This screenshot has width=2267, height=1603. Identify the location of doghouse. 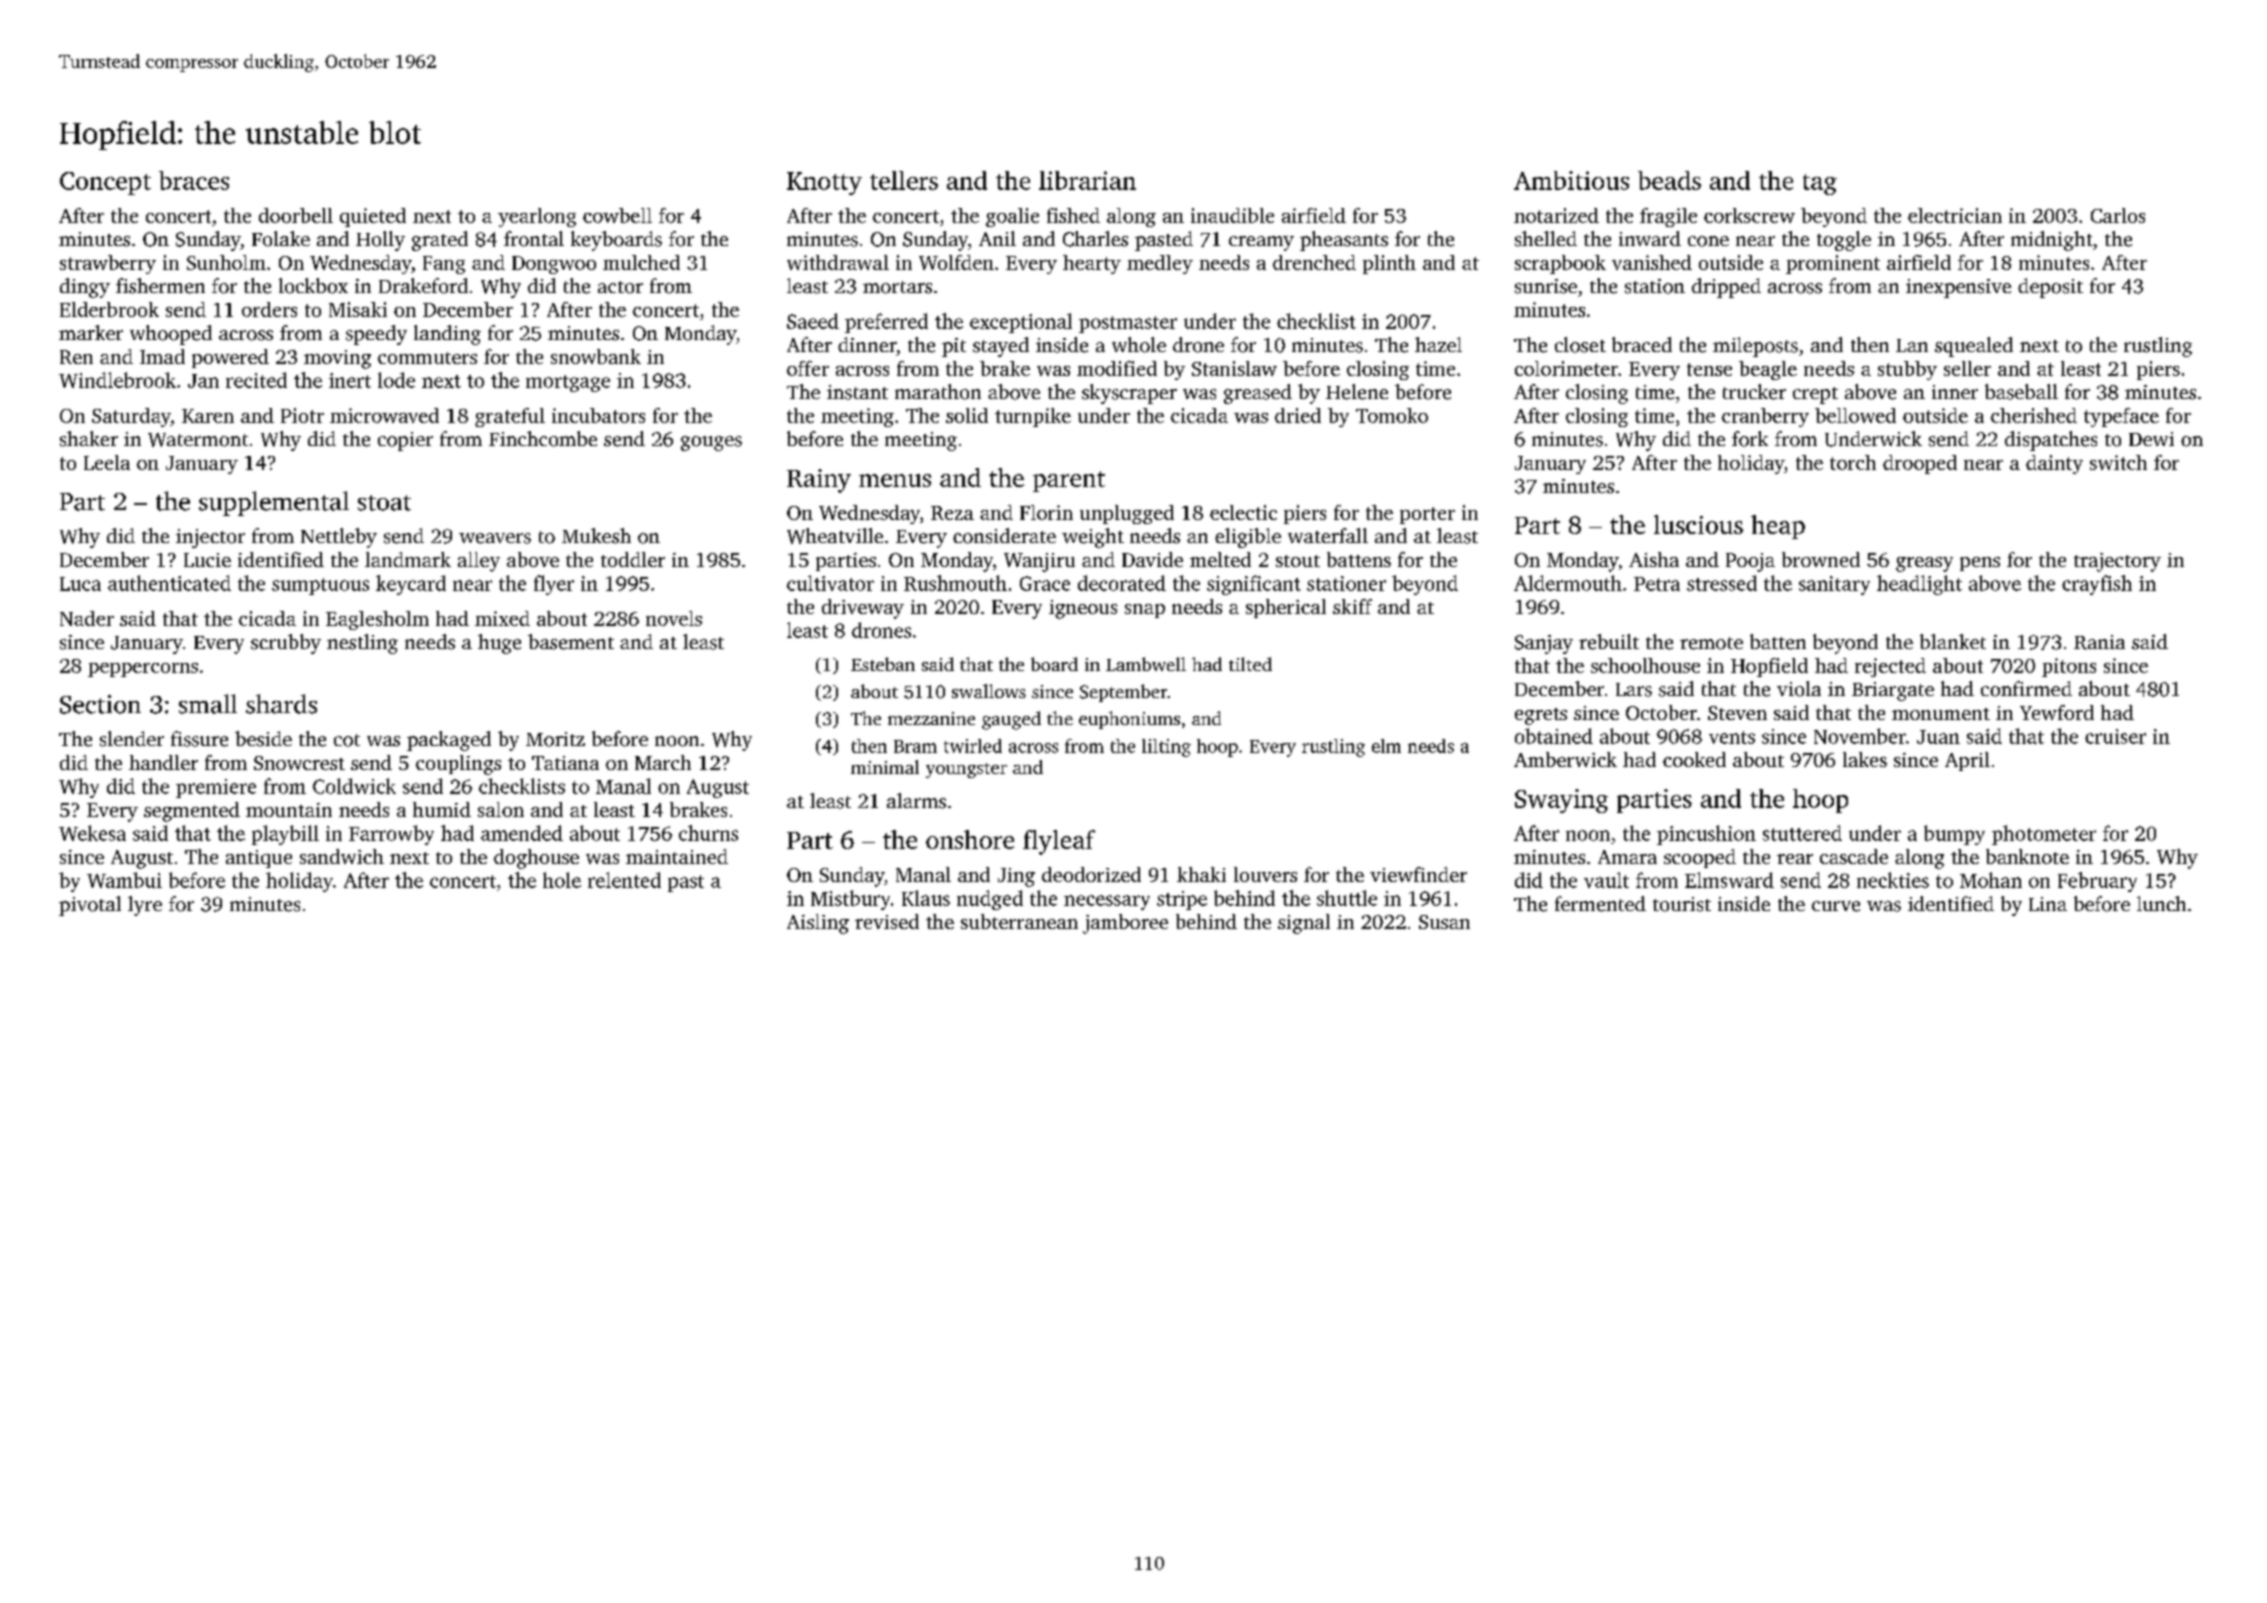
(536, 859).
